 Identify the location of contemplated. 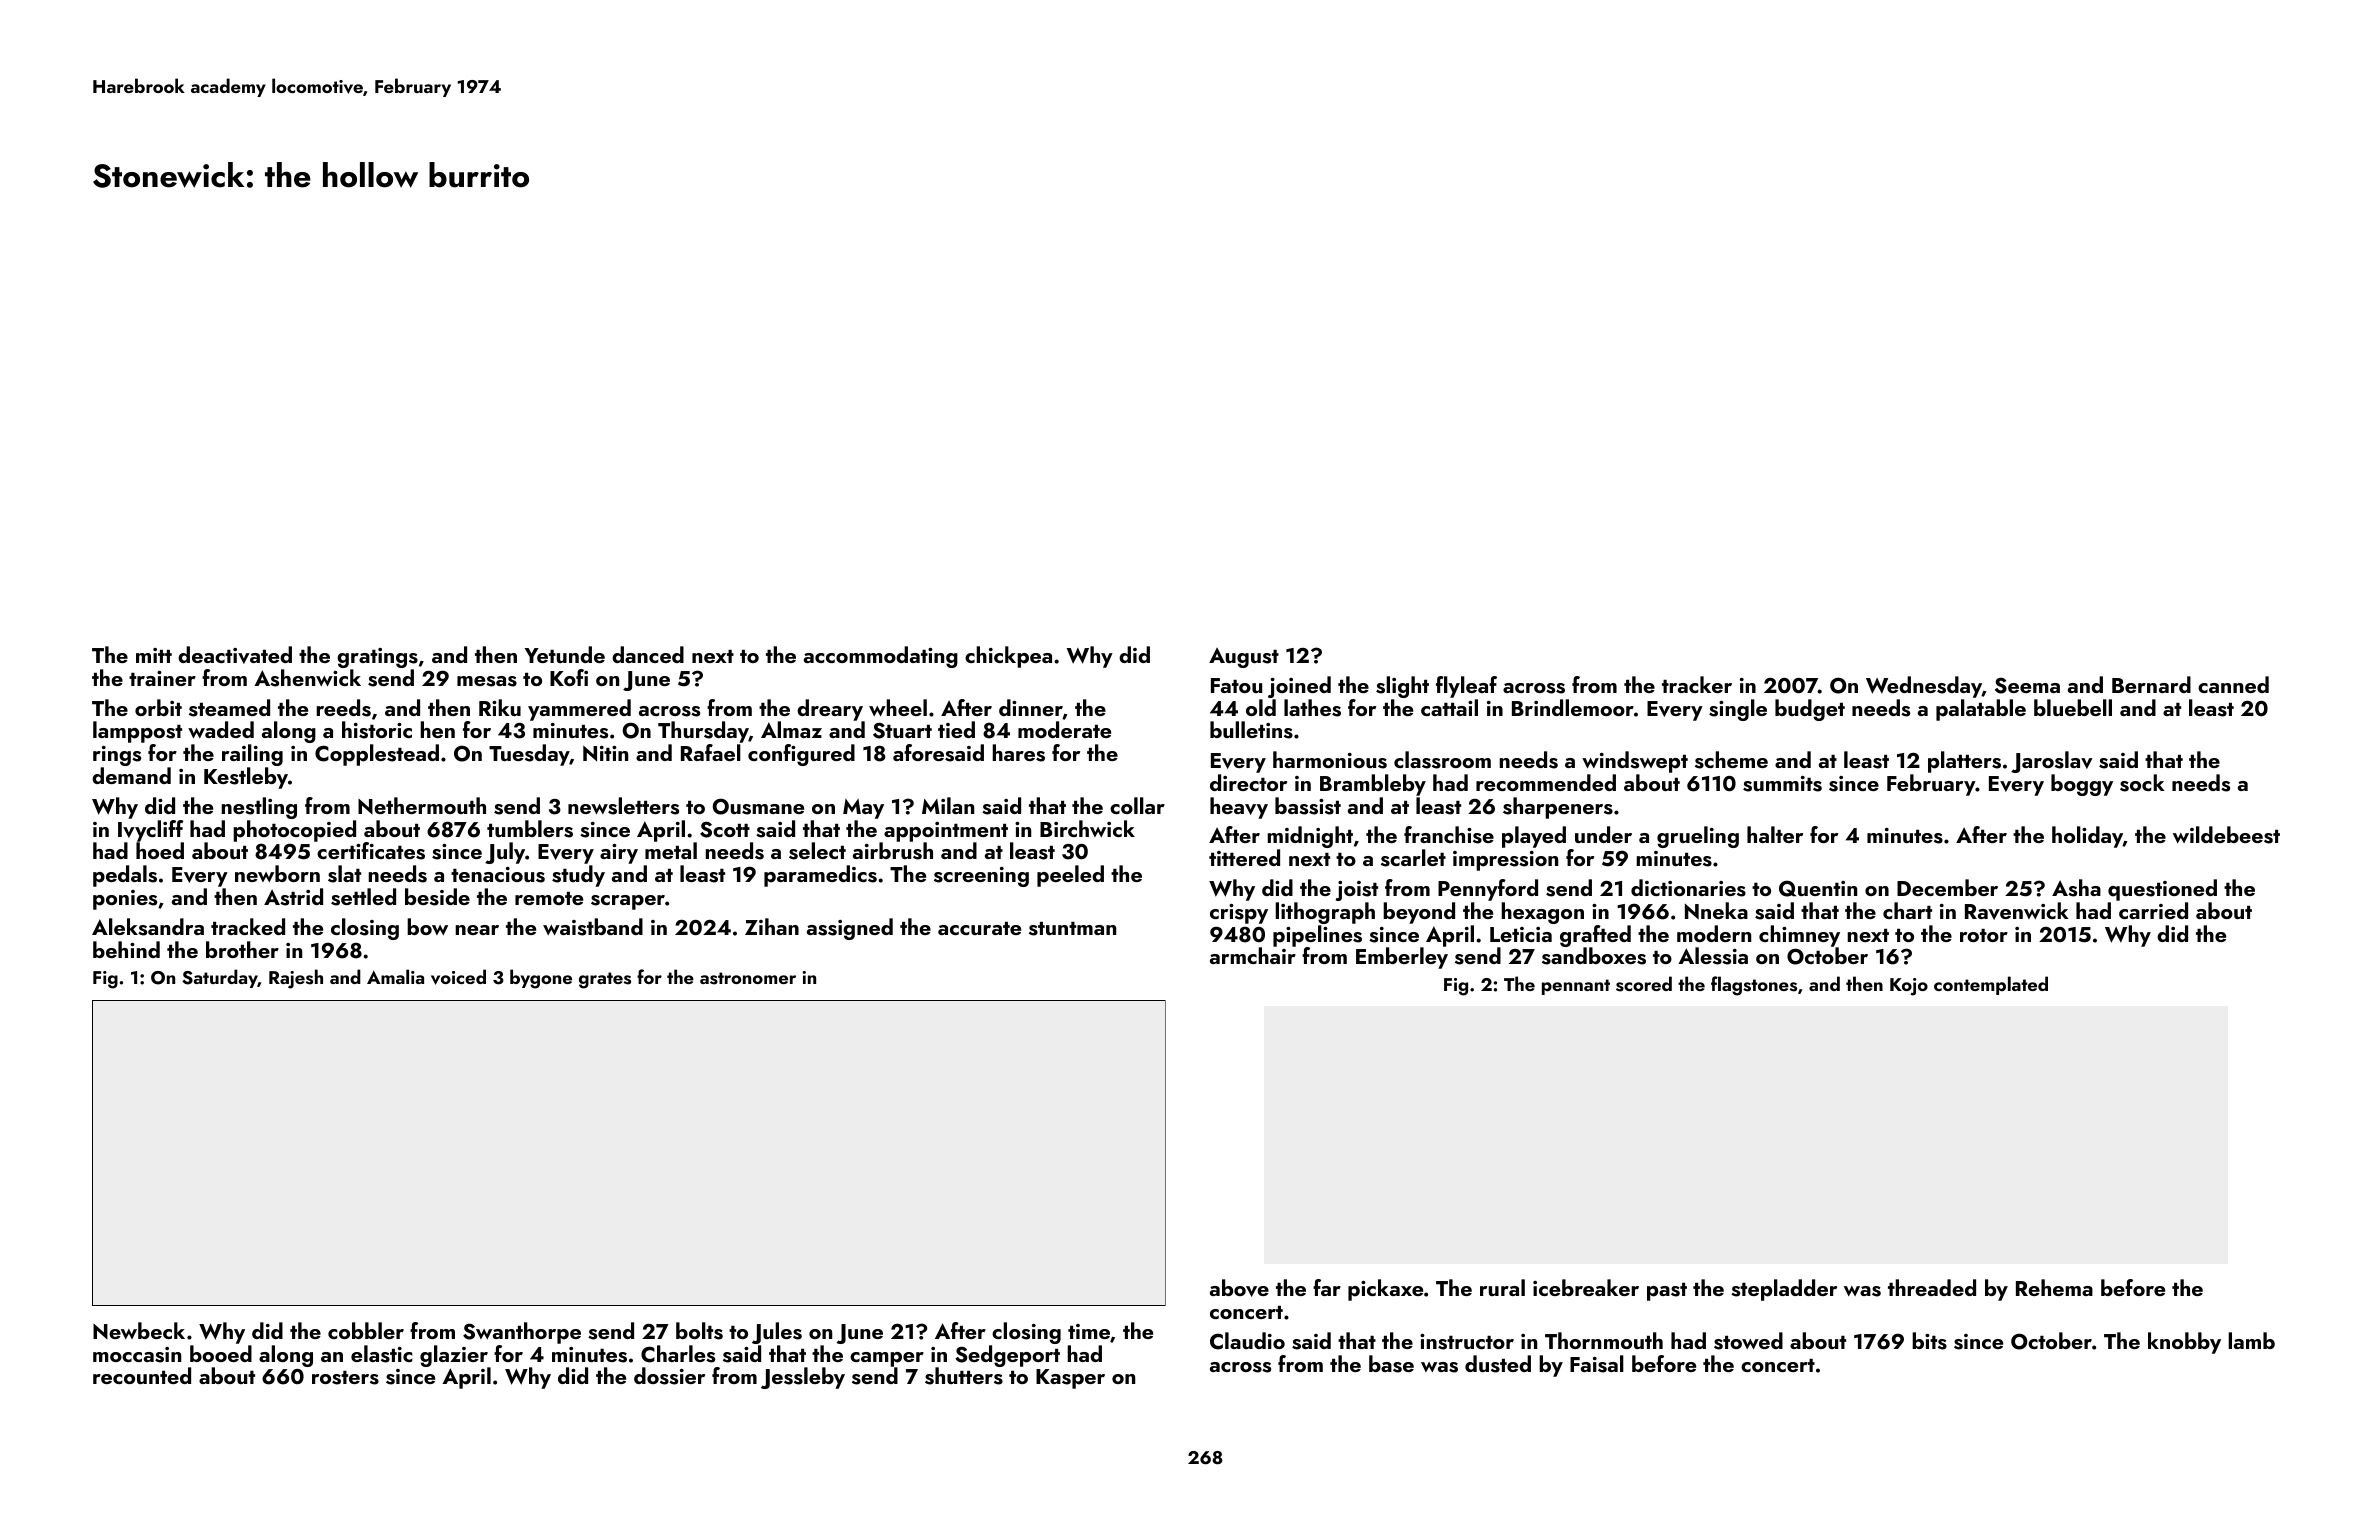
(1991, 985).
